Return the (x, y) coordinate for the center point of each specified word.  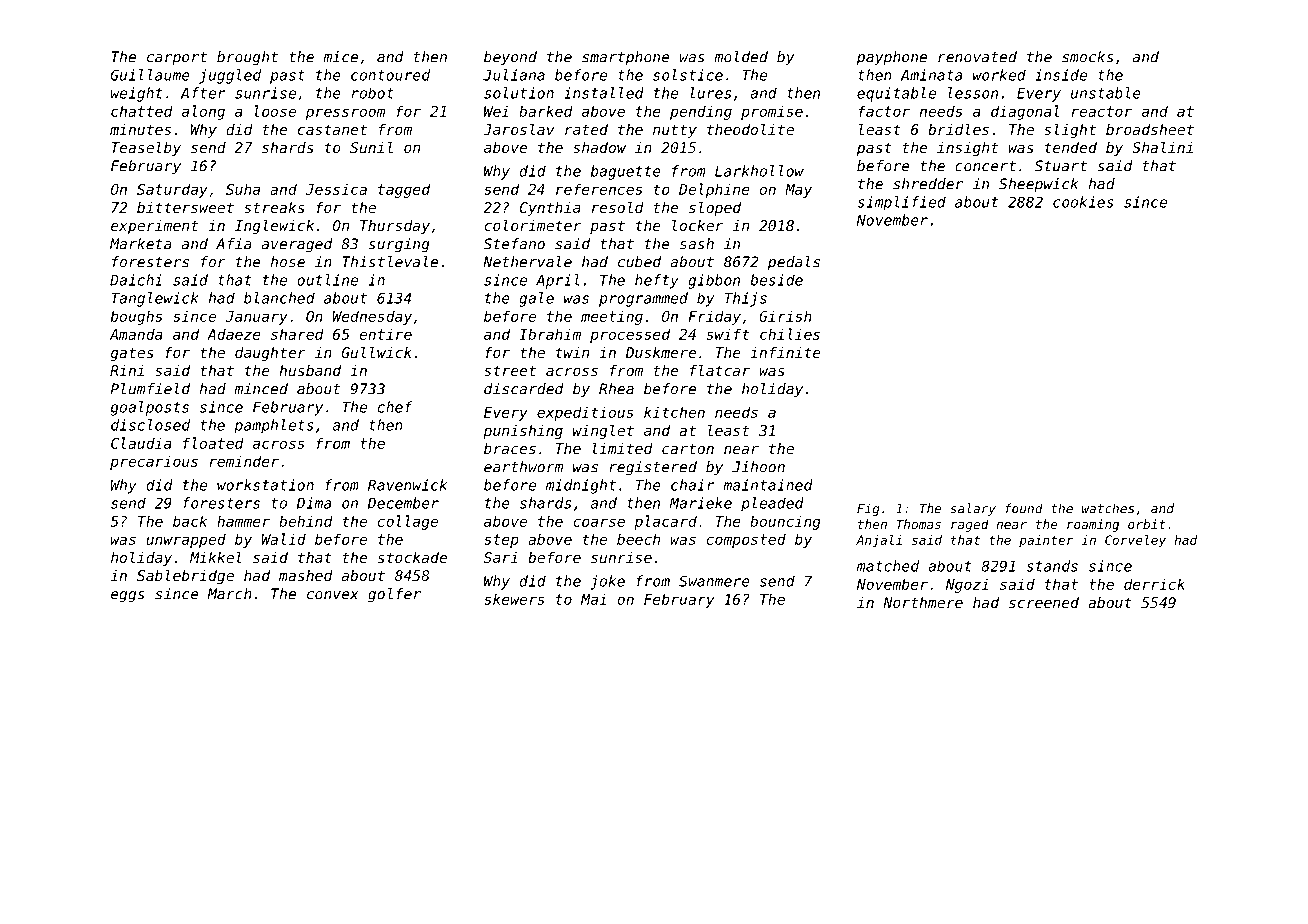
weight (137, 94)
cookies (1083, 202)
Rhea (616, 389)
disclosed (150, 425)
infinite (785, 352)
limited (622, 448)
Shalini (1162, 147)
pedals (794, 263)
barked (546, 111)
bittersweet (185, 207)
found (1024, 508)
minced (261, 389)
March (229, 594)
